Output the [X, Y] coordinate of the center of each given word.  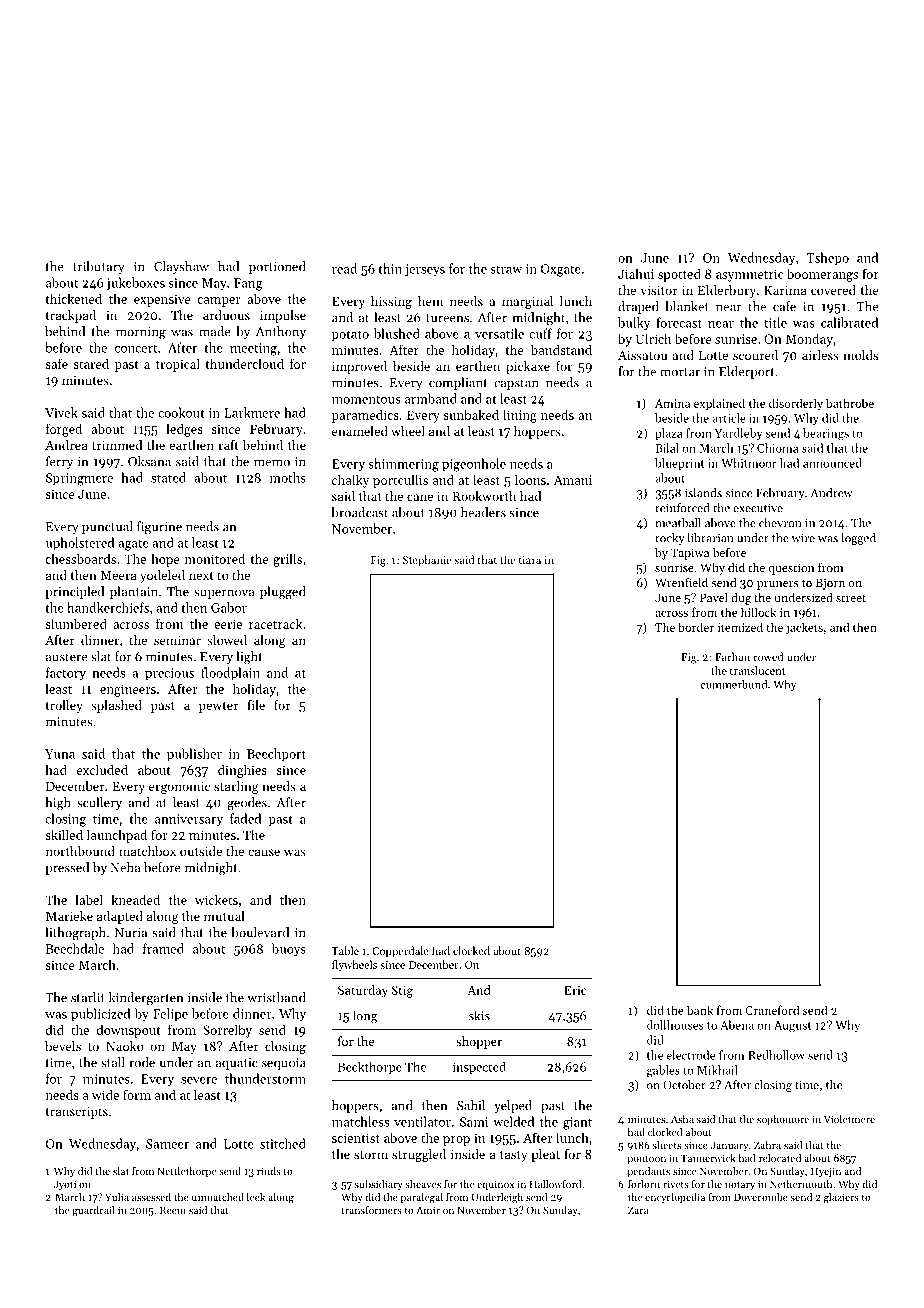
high [58, 804]
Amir [428, 1210]
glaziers [841, 1198]
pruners [778, 585]
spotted [679, 275]
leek [256, 1197]
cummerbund [734, 684]
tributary [99, 267]
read [344, 268]
